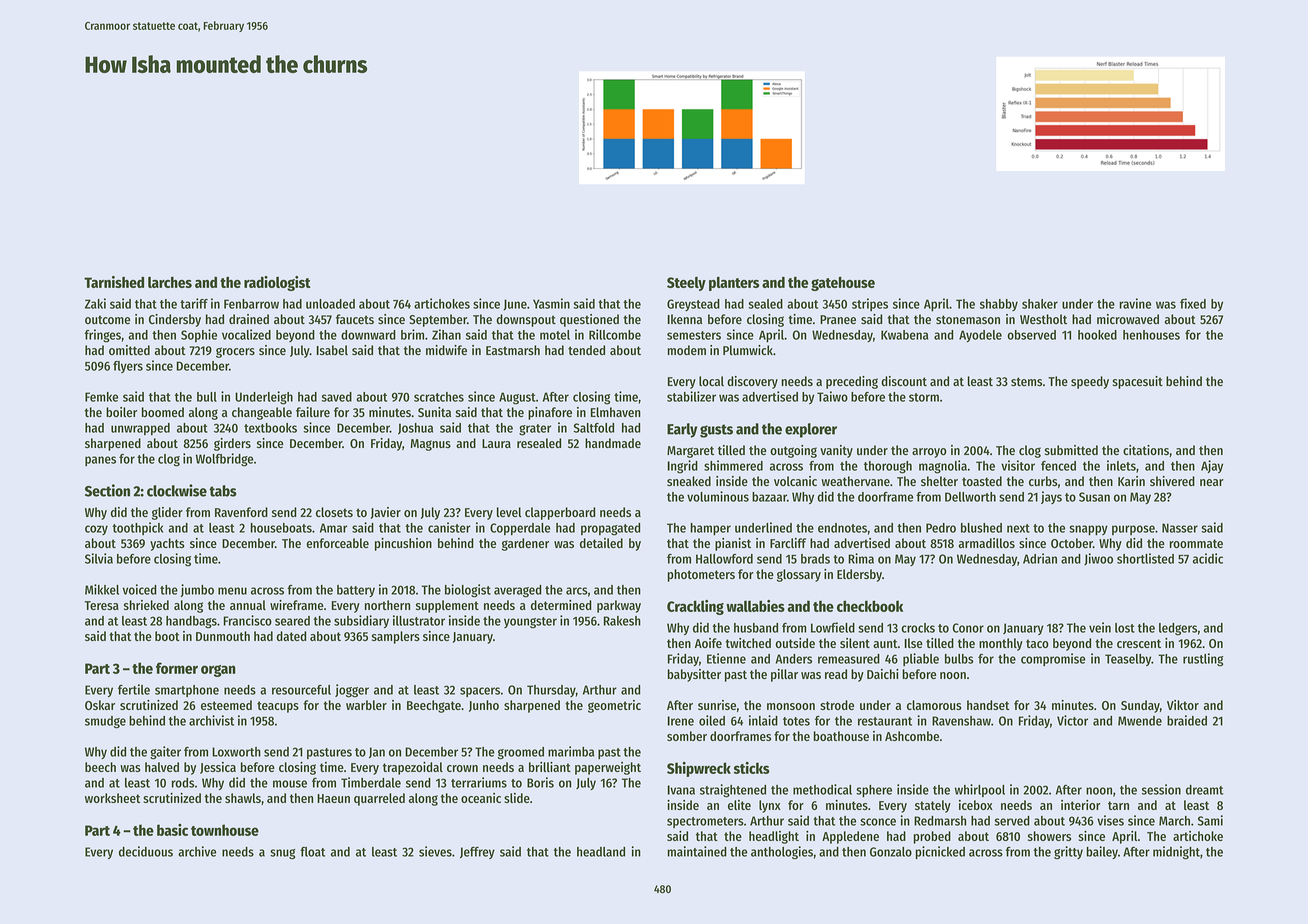 This page has height=924, width=1308. I want to click on unloaded, so click(330, 304).
